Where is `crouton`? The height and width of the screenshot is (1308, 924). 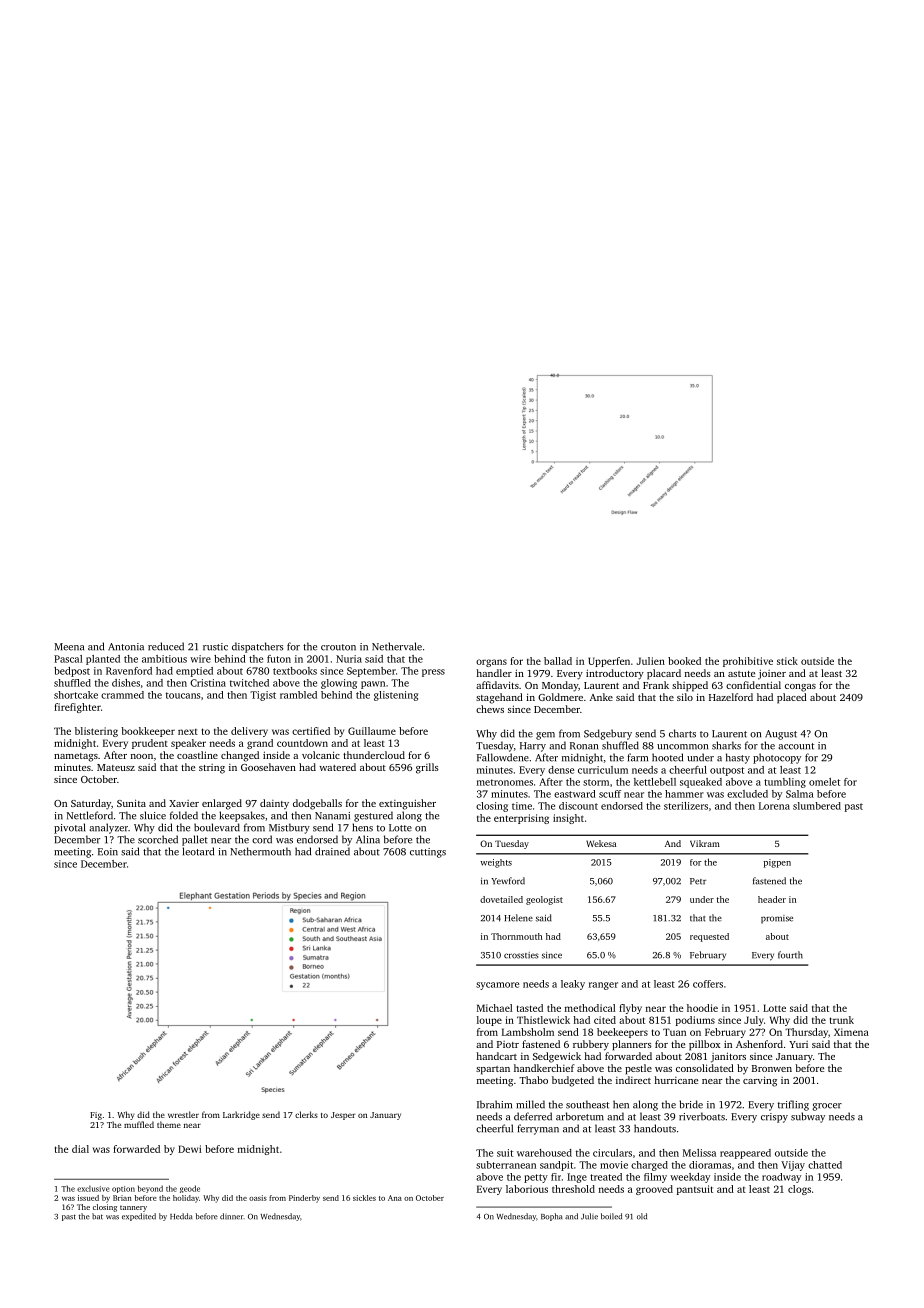 crouton is located at coordinates (338, 647).
